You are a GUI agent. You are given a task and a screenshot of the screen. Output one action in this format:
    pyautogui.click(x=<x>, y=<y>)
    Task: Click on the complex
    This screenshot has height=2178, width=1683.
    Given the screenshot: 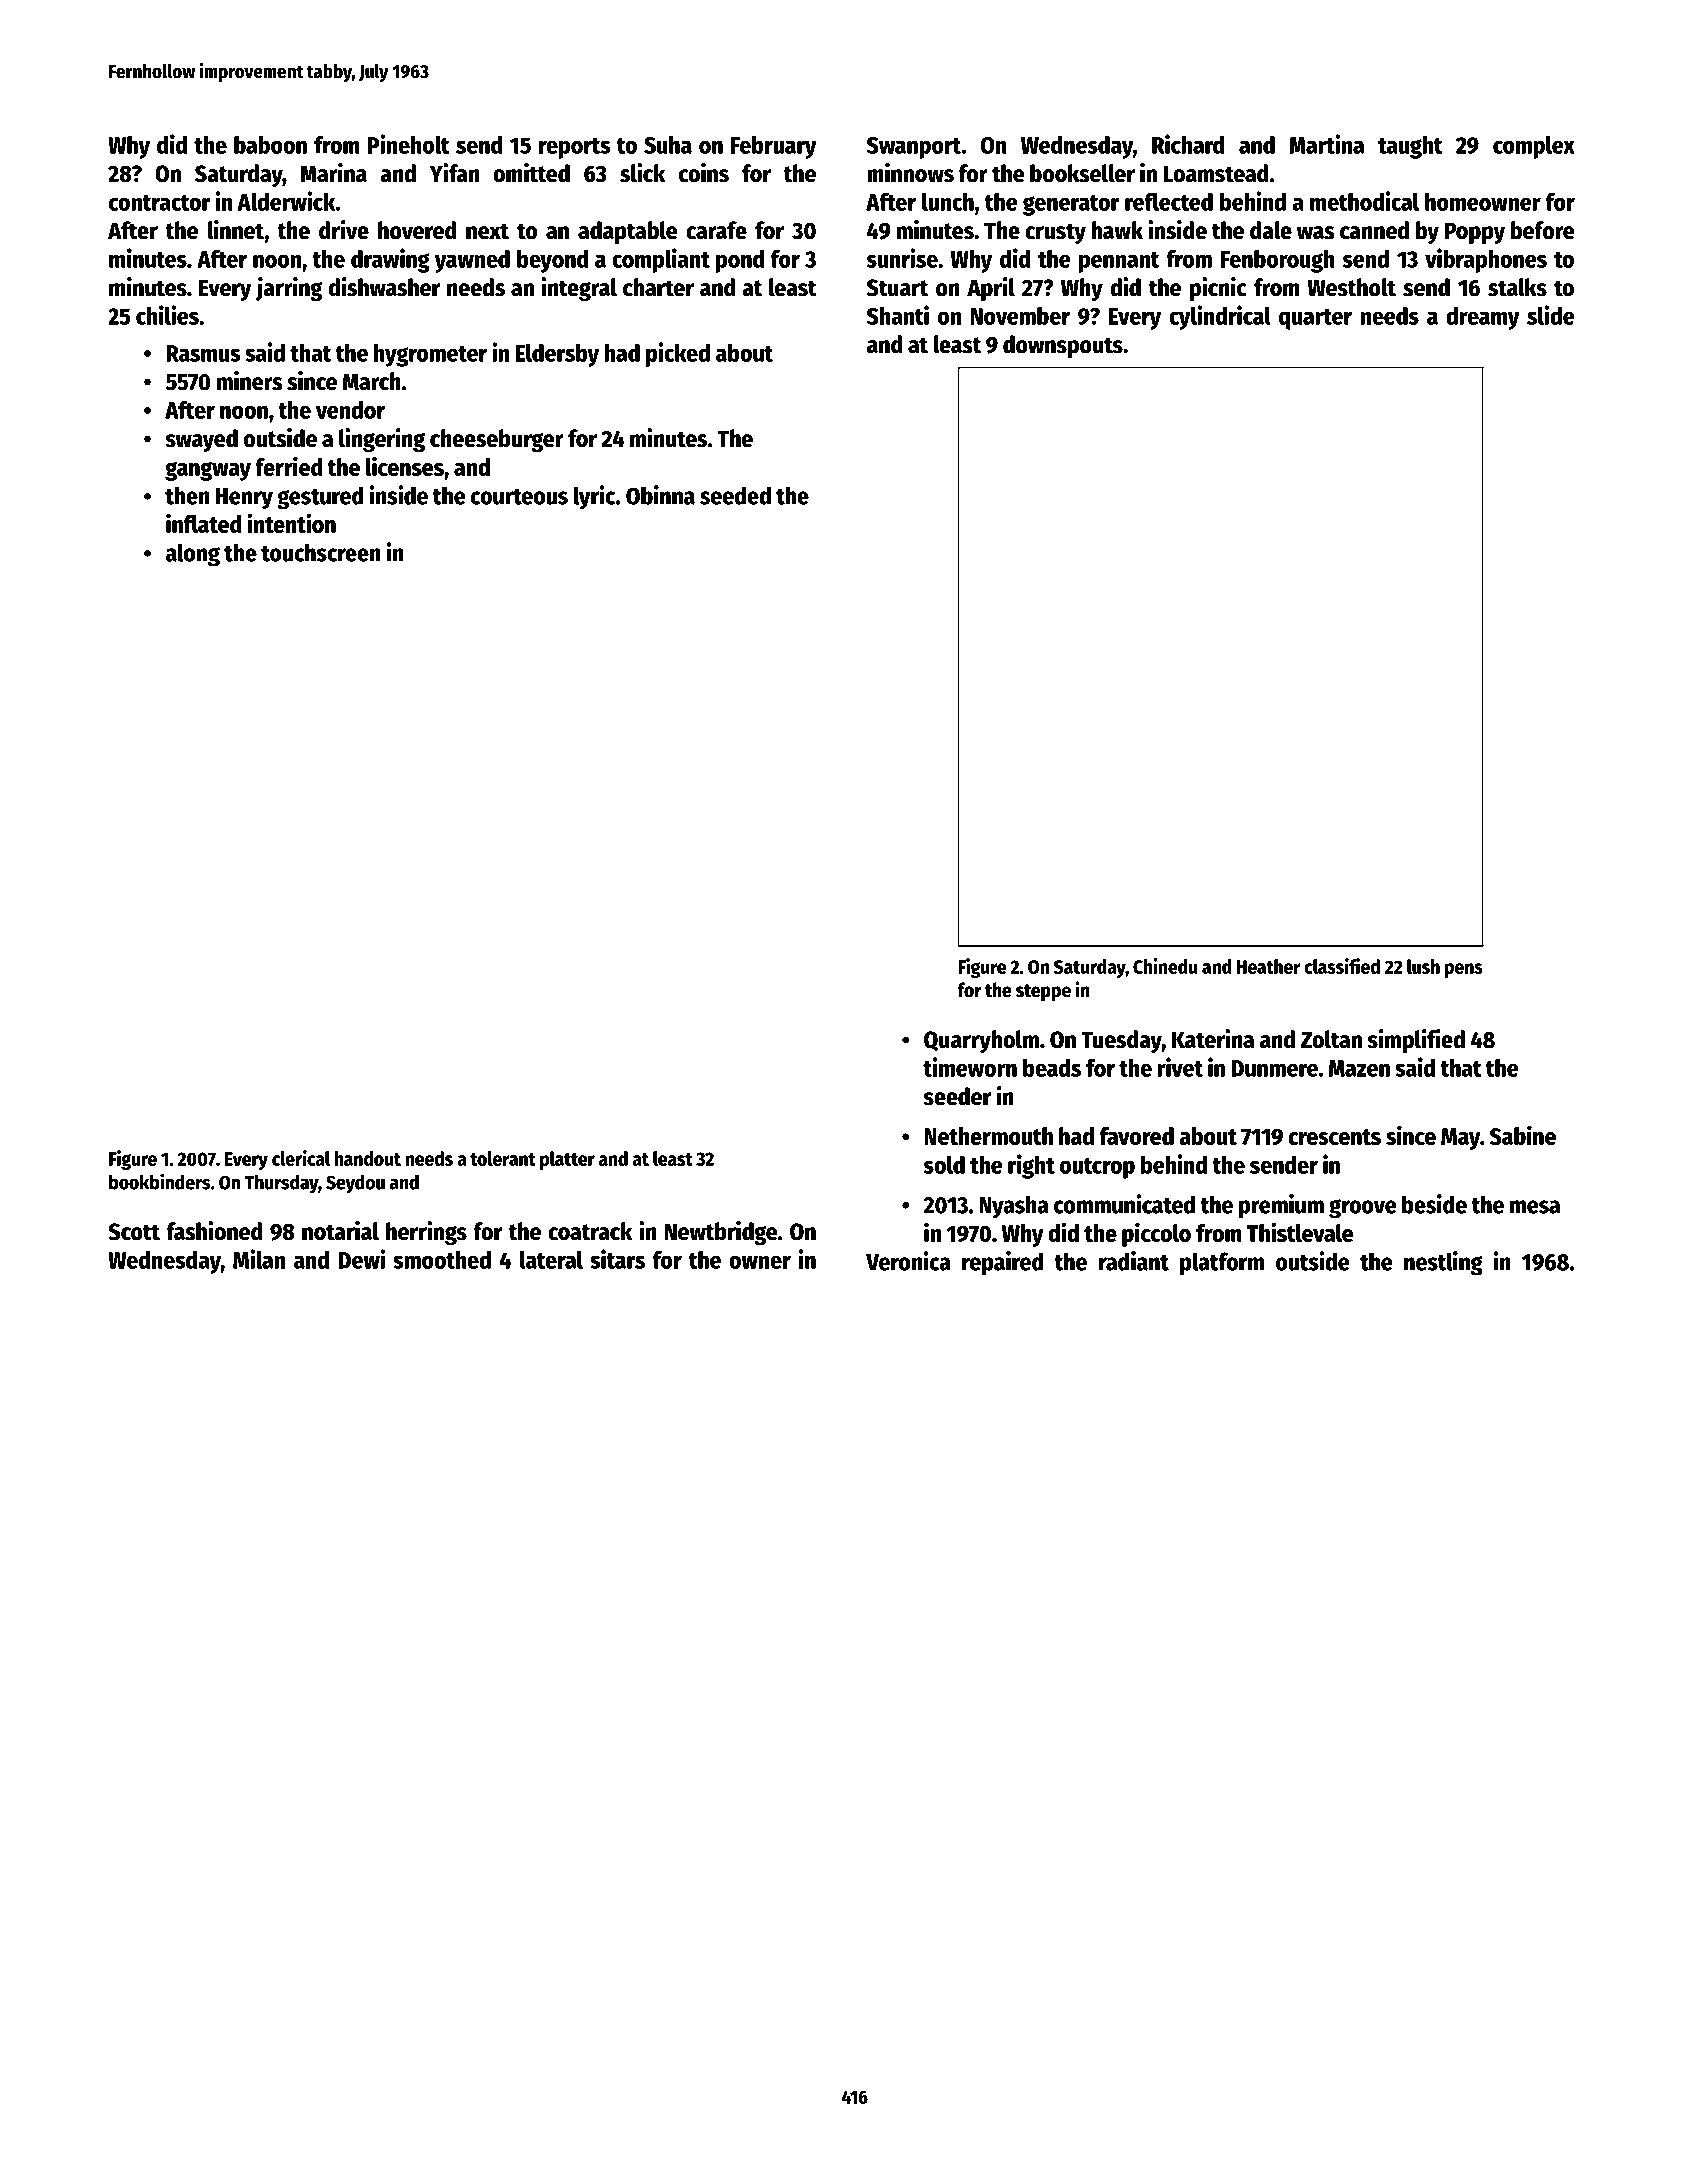 What is the action you would take?
    pyautogui.click(x=1534, y=147)
